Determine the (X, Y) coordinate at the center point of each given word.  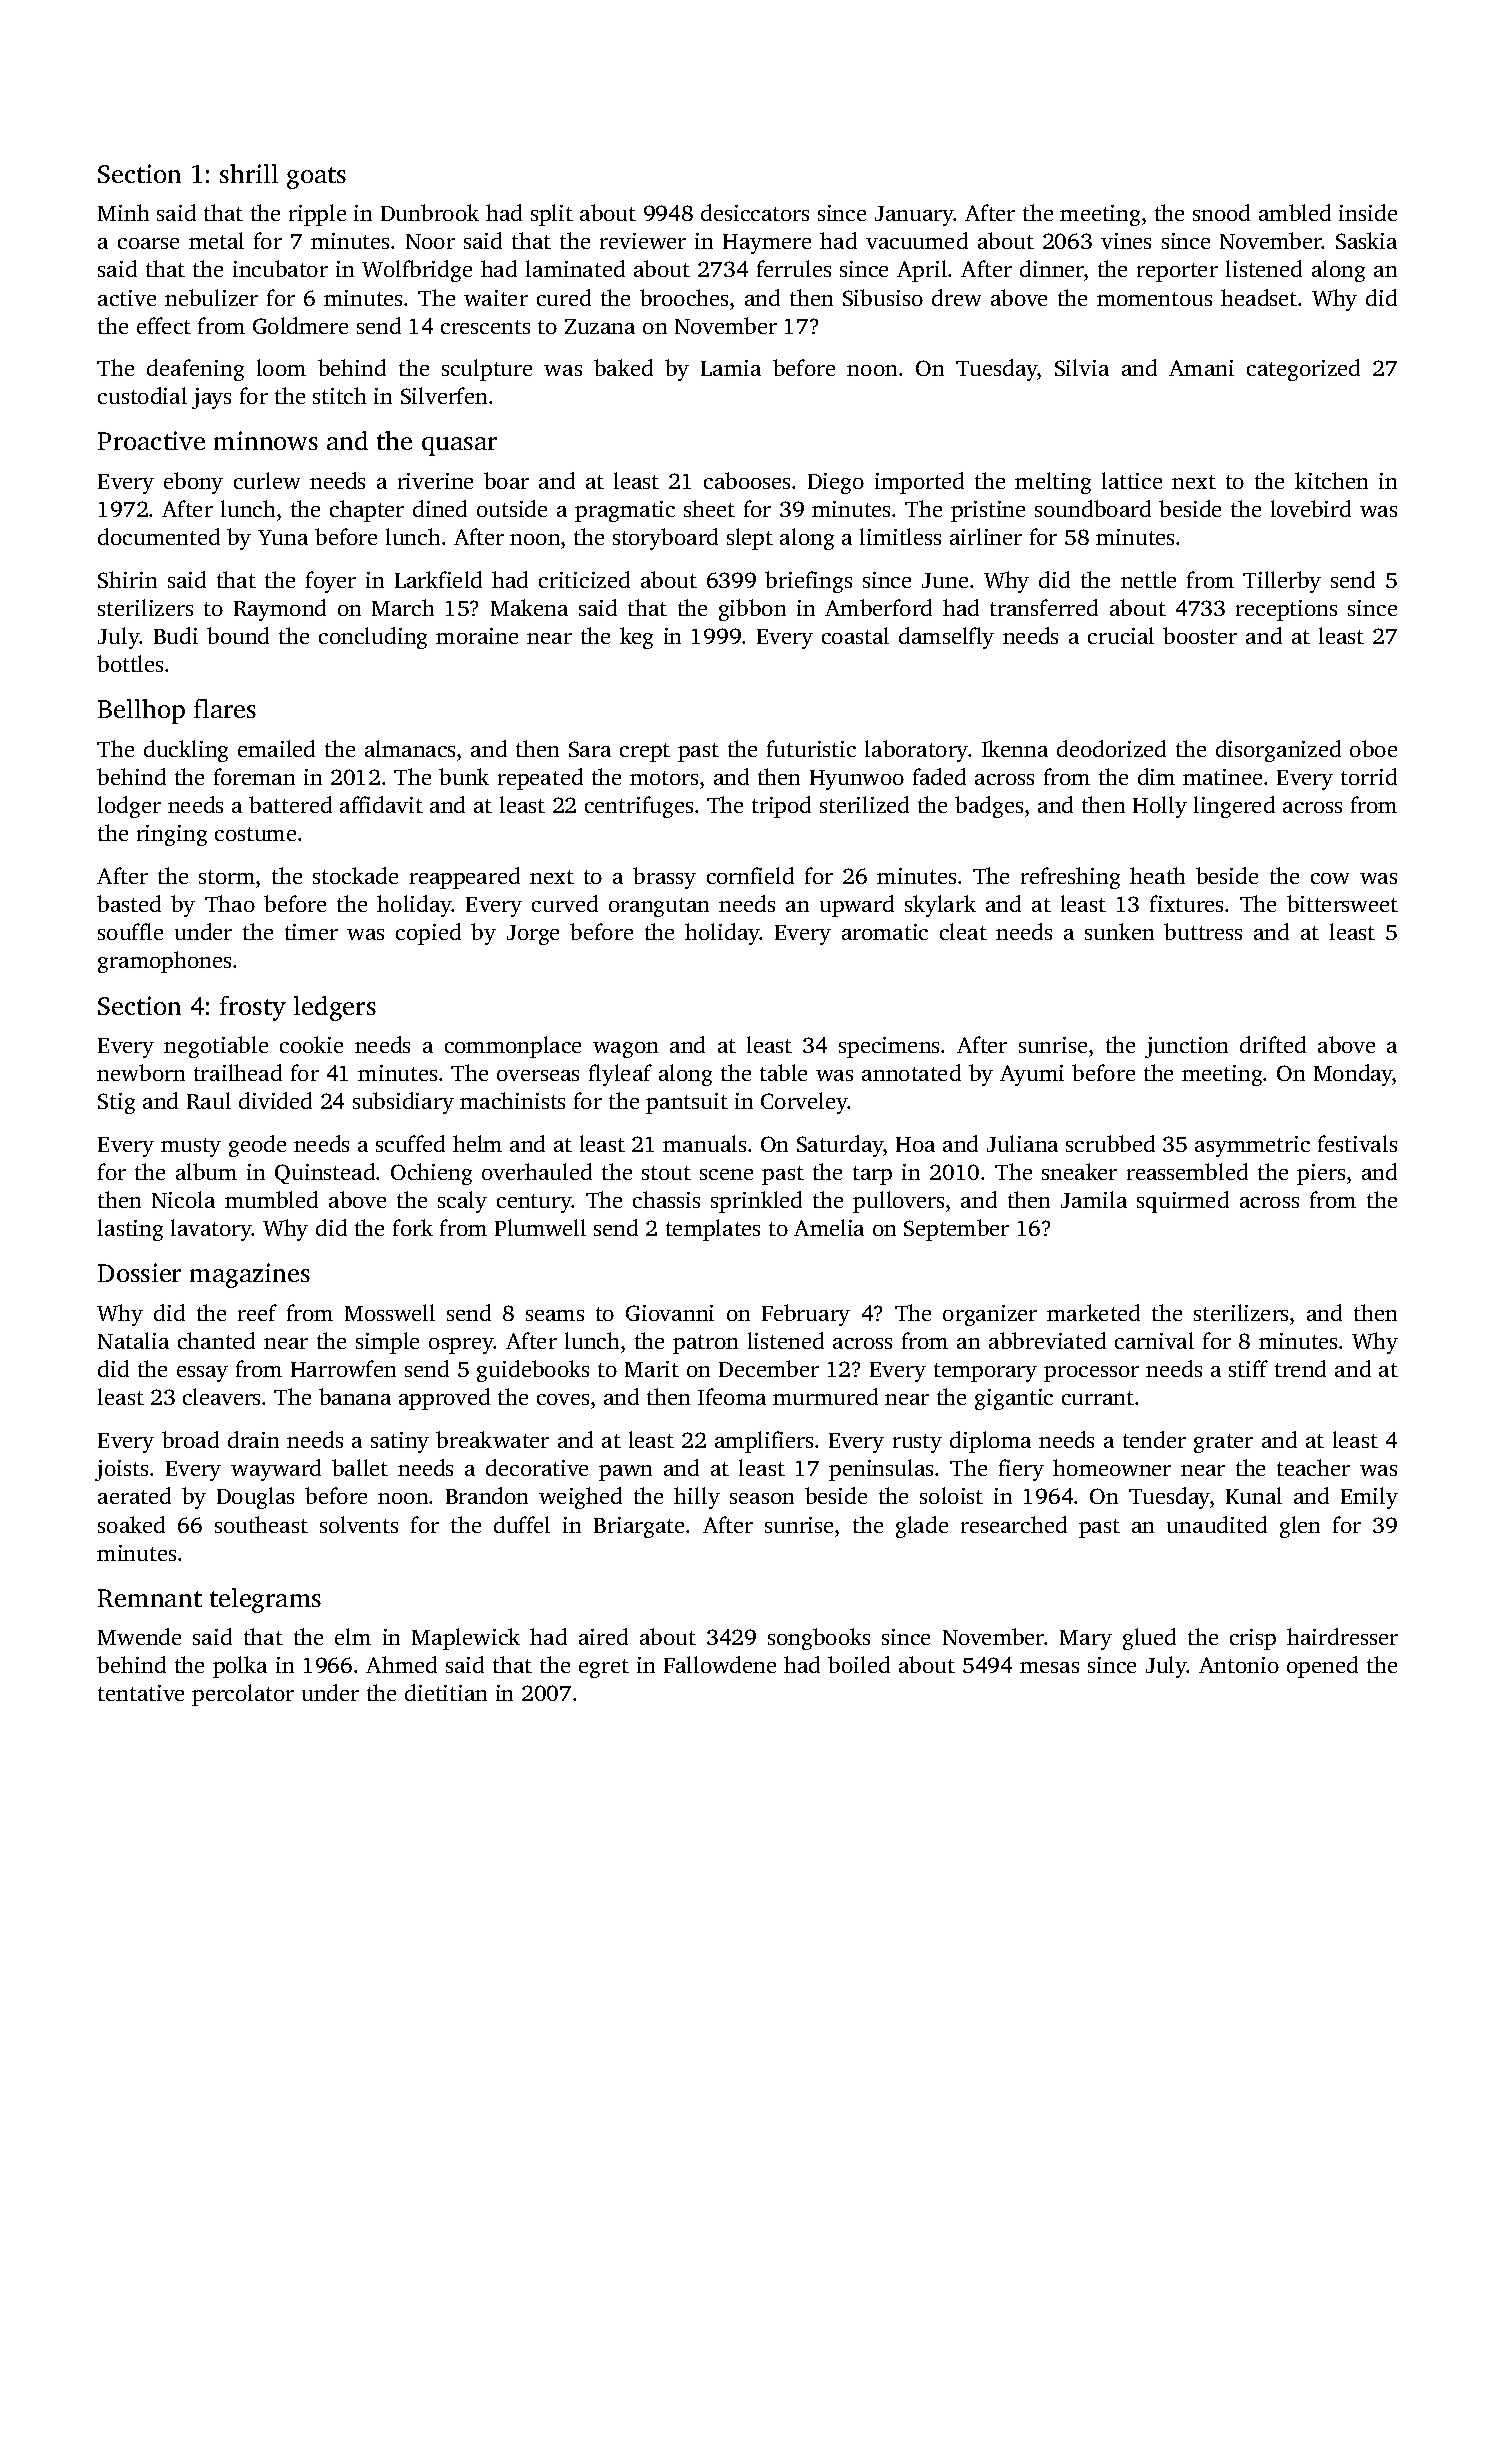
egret (604, 1668)
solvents (359, 1524)
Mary (1086, 1640)
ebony (193, 483)
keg (636, 638)
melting (1053, 483)
